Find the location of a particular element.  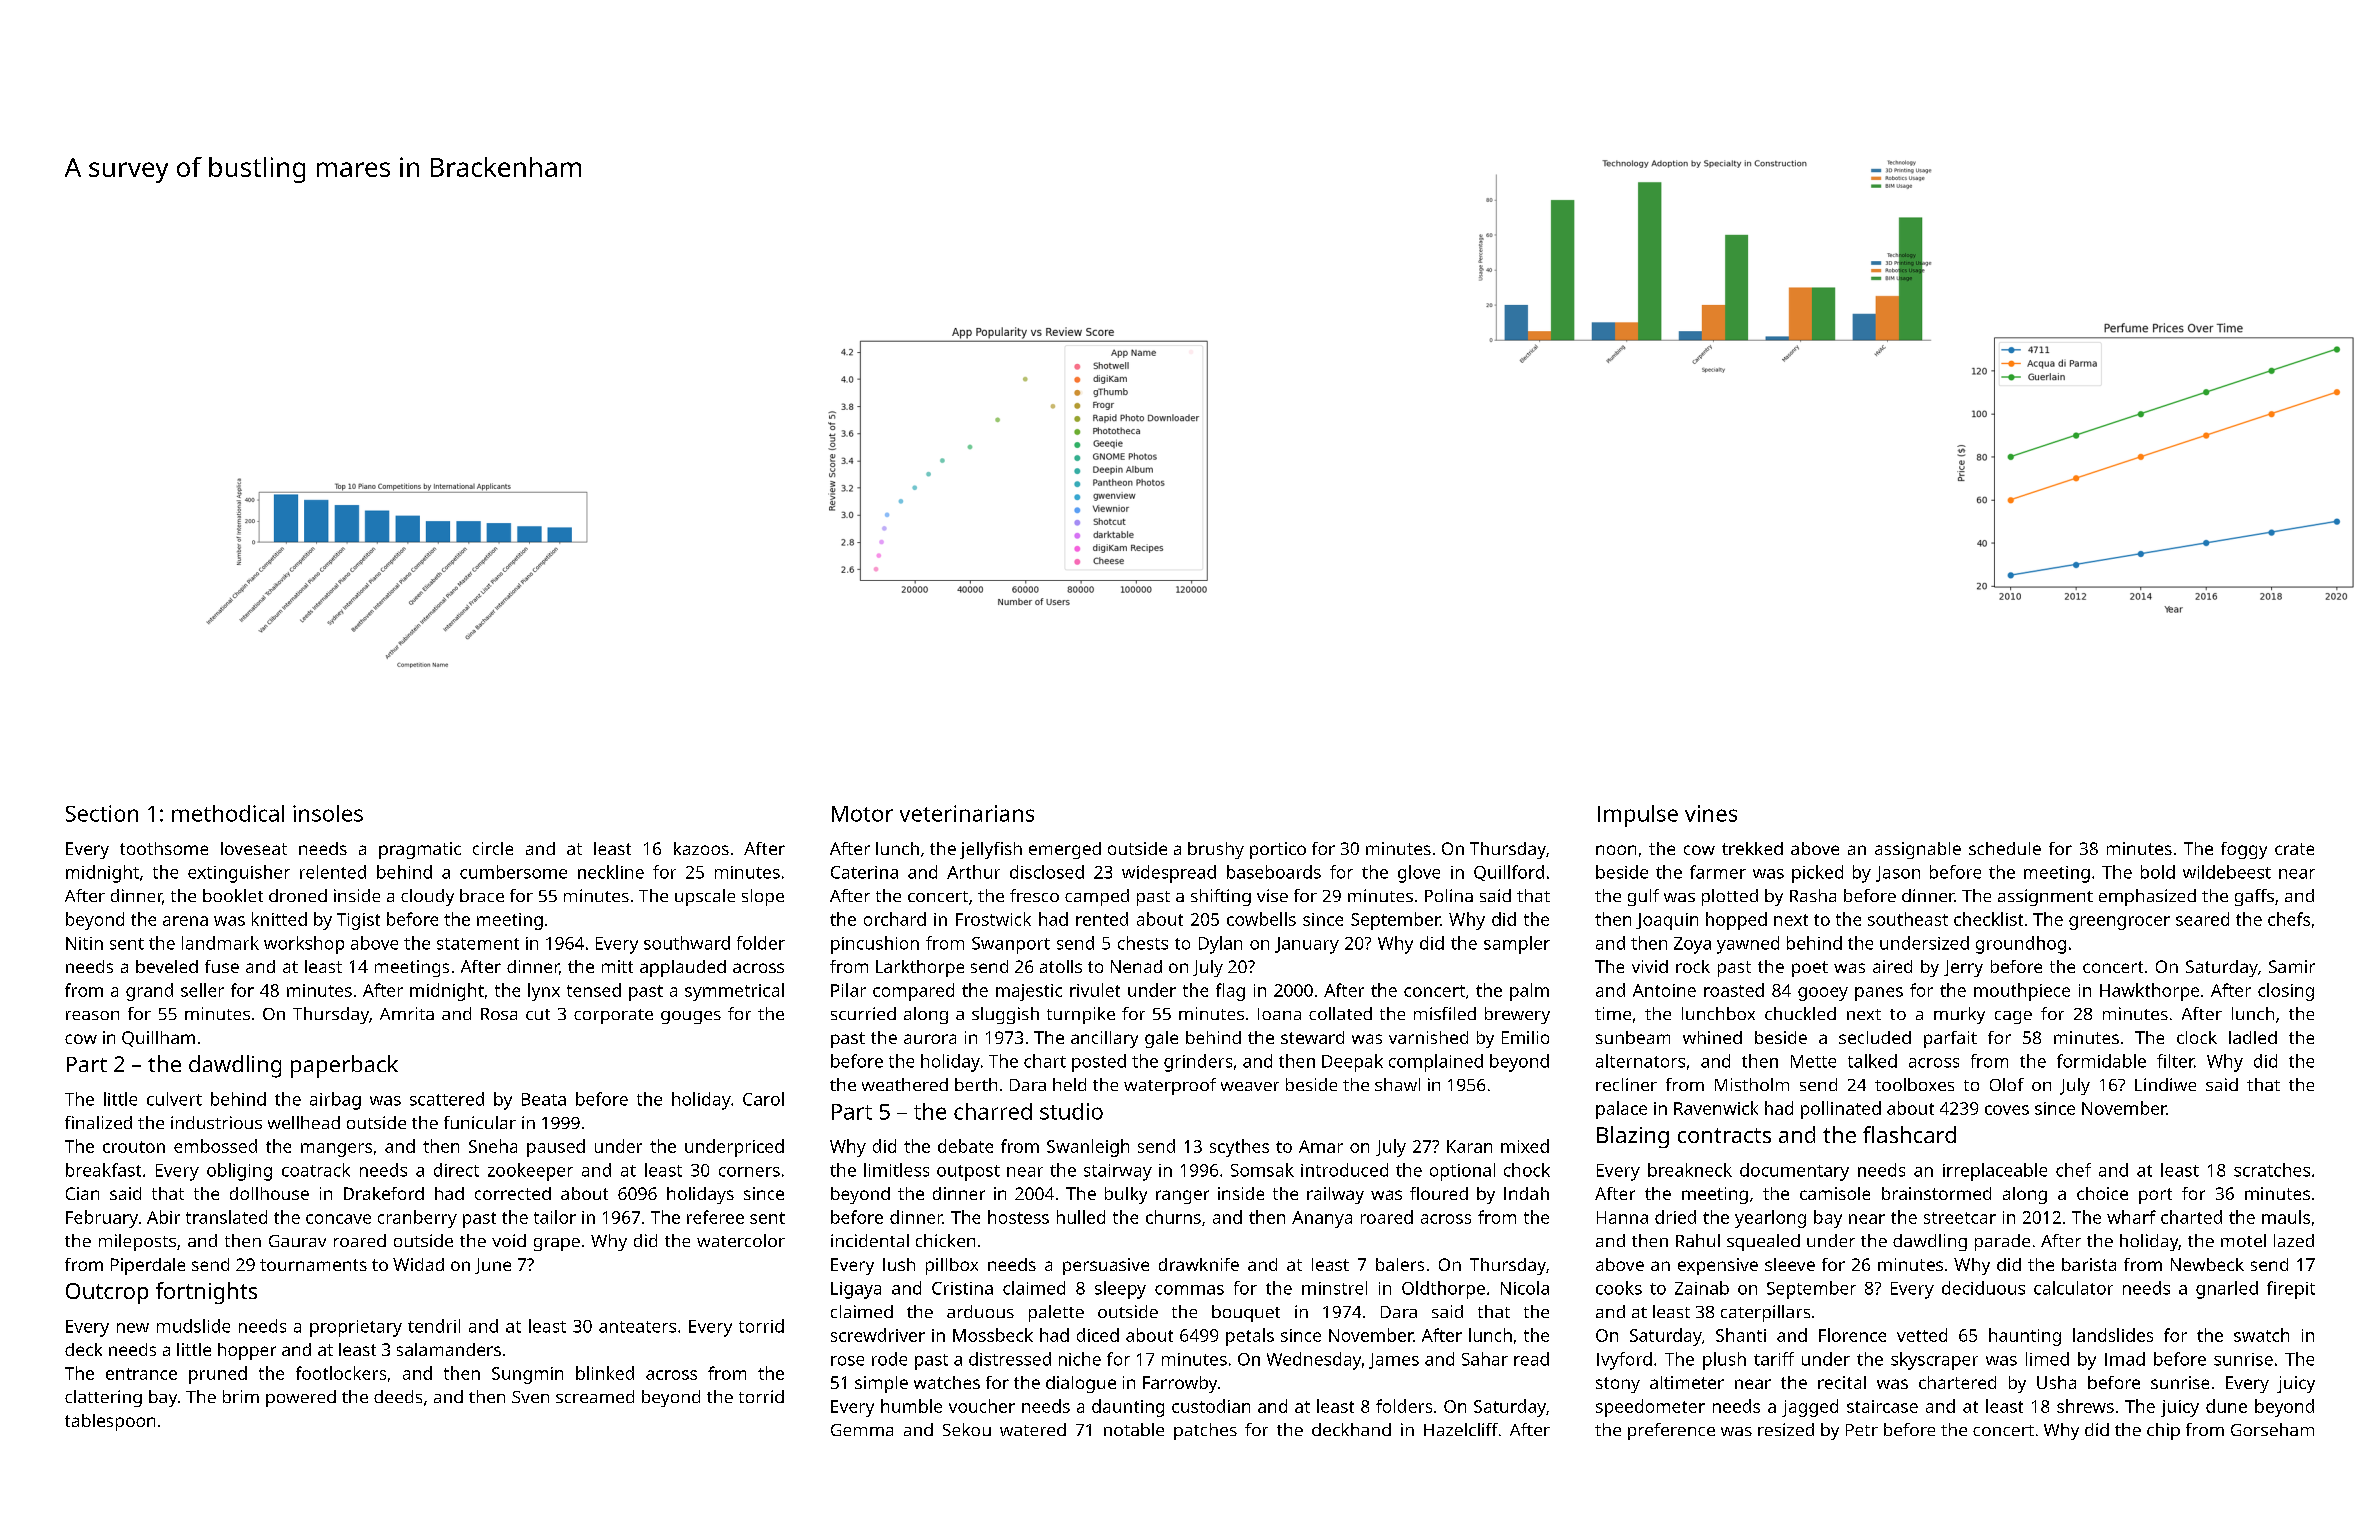

aurora is located at coordinates (930, 1039).
